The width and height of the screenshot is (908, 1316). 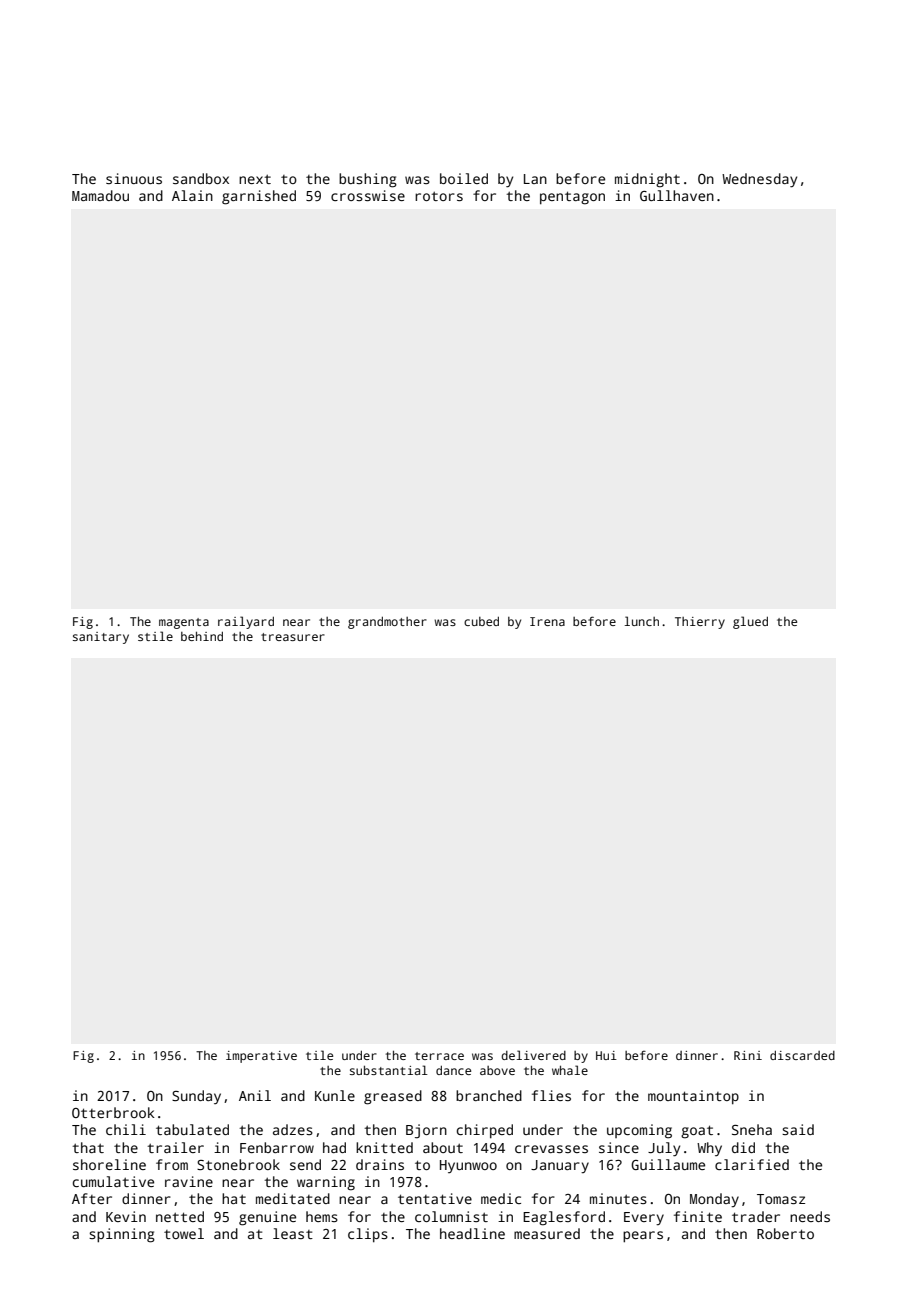 What do you see at coordinates (192, 195) in the screenshot?
I see `Alain` at bounding box center [192, 195].
